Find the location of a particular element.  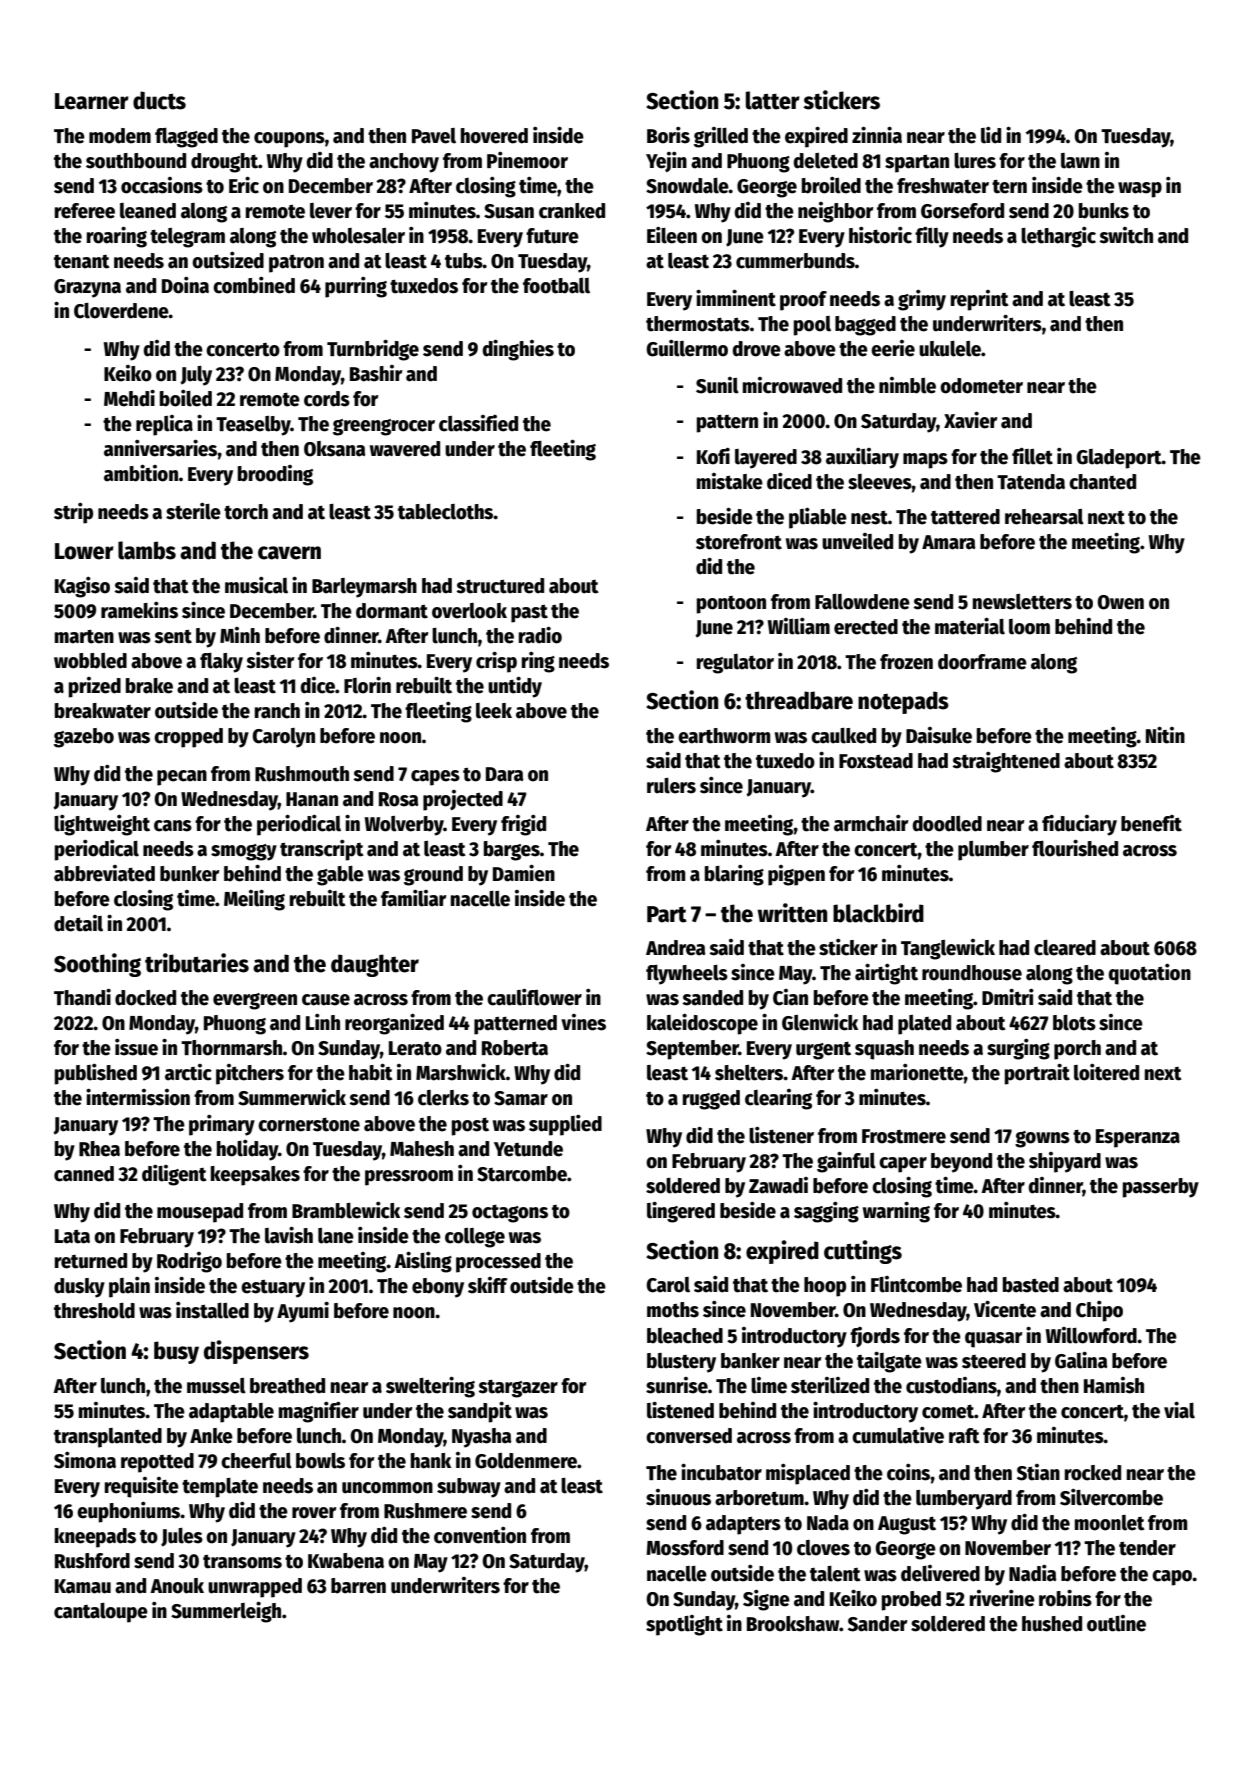

Willowford is located at coordinates (1091, 1335).
